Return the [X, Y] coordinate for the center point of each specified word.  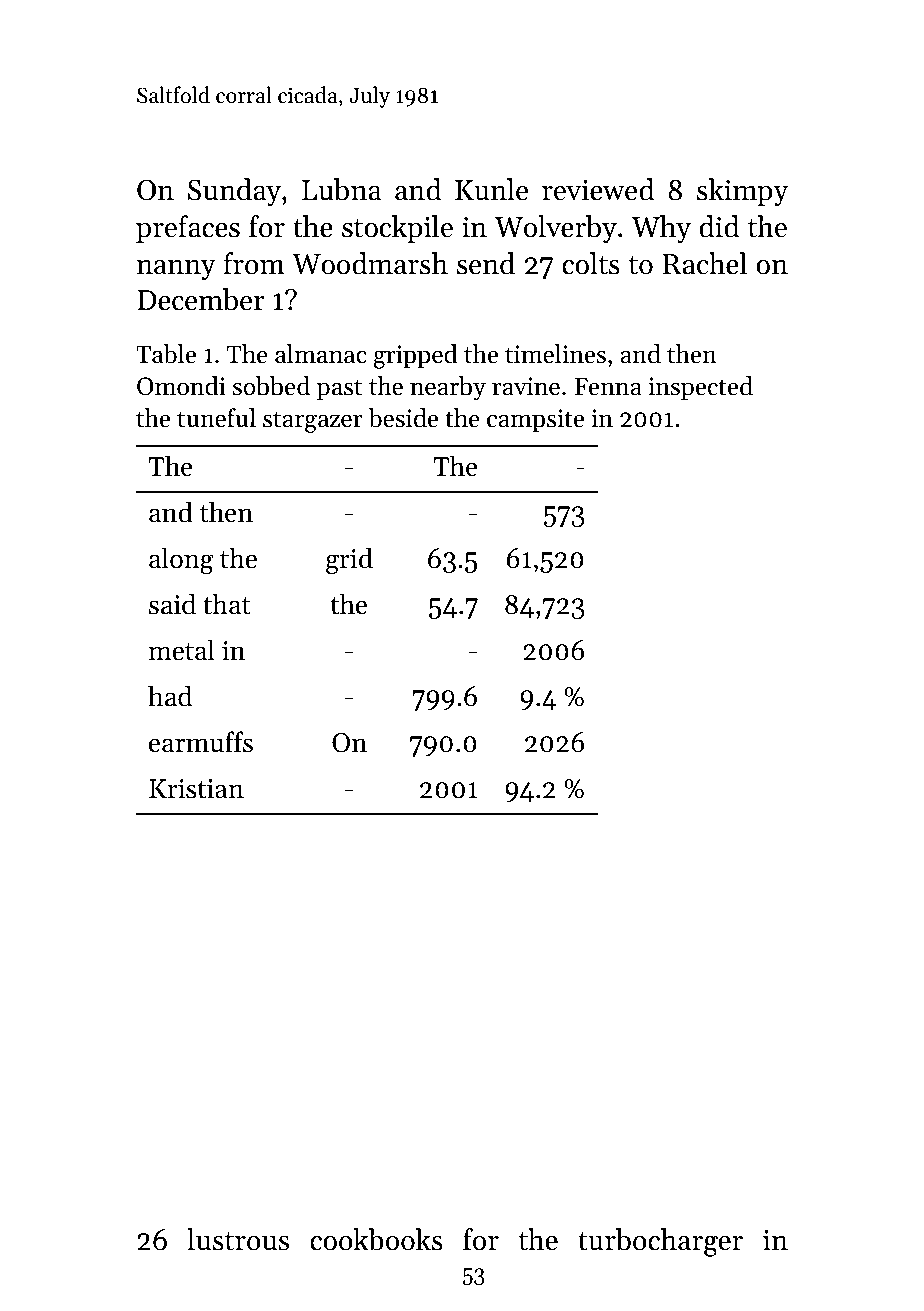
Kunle [491, 189]
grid [349, 561]
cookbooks [376, 1239]
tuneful [216, 418]
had [170, 696]
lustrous [238, 1239]
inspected [700, 388]
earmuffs [201, 742]
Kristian [196, 789]
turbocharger [660, 1242]
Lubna [341, 189]
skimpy [742, 192]
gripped [416, 356]
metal [181, 650]
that [227, 604]
